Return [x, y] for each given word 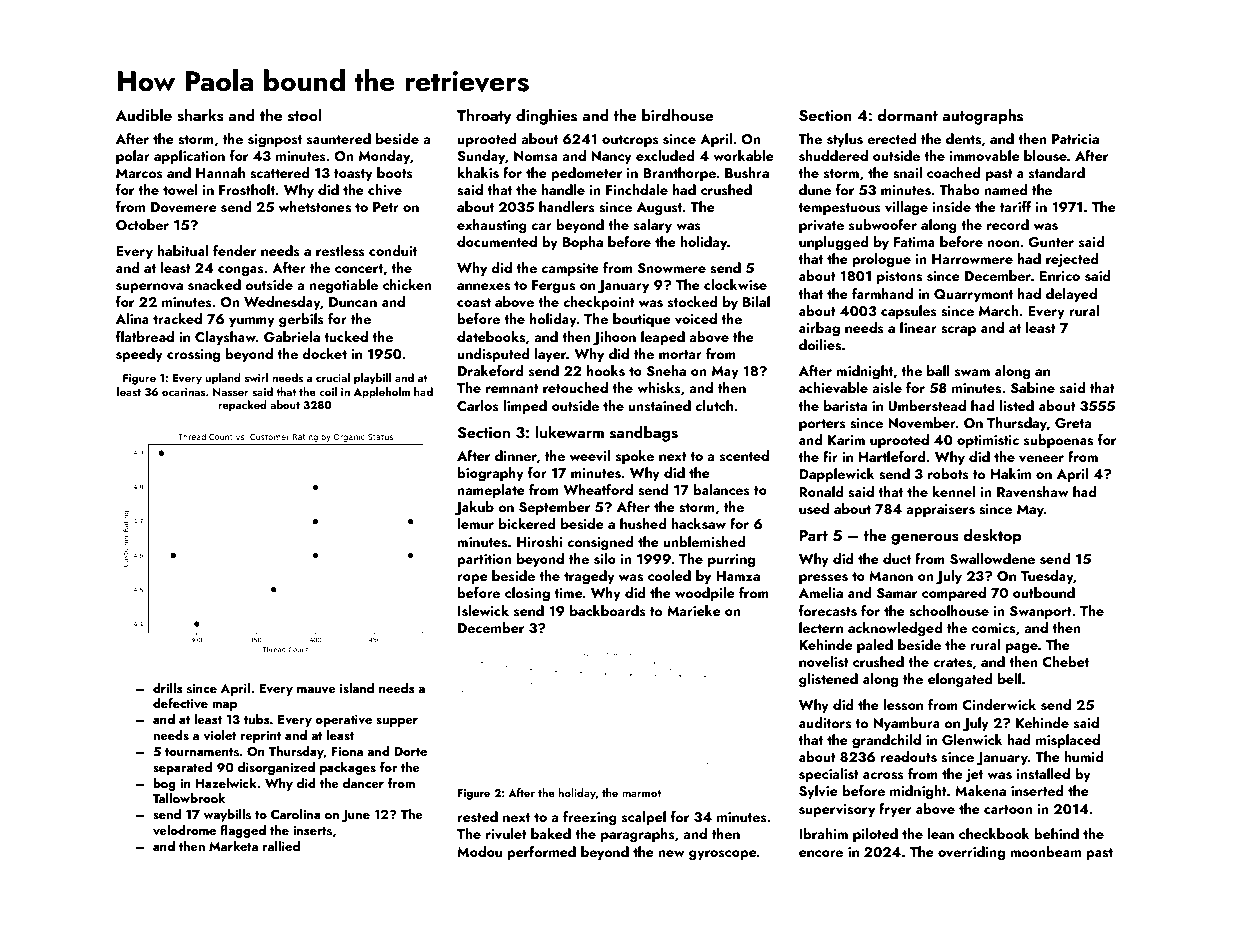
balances [721, 490]
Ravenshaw [1033, 492]
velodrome [184, 830]
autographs [982, 117]
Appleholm [382, 393]
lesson [903, 705]
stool [304, 115]
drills [168, 688]
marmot [642, 793]
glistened [828, 680]
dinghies [546, 117]
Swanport [1041, 612]
